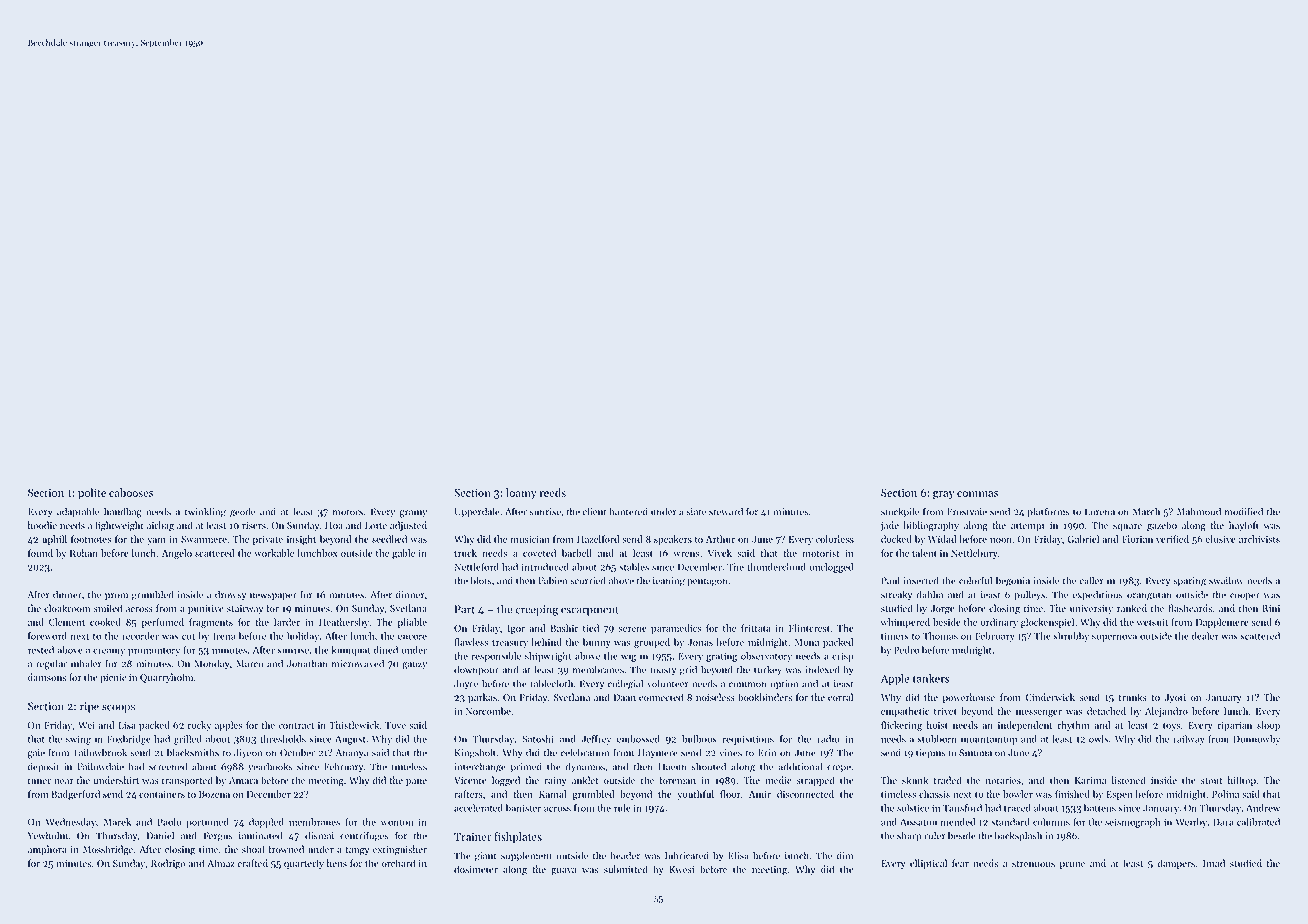  What do you see at coordinates (1244, 511) in the screenshot?
I see `modified` at bounding box center [1244, 511].
